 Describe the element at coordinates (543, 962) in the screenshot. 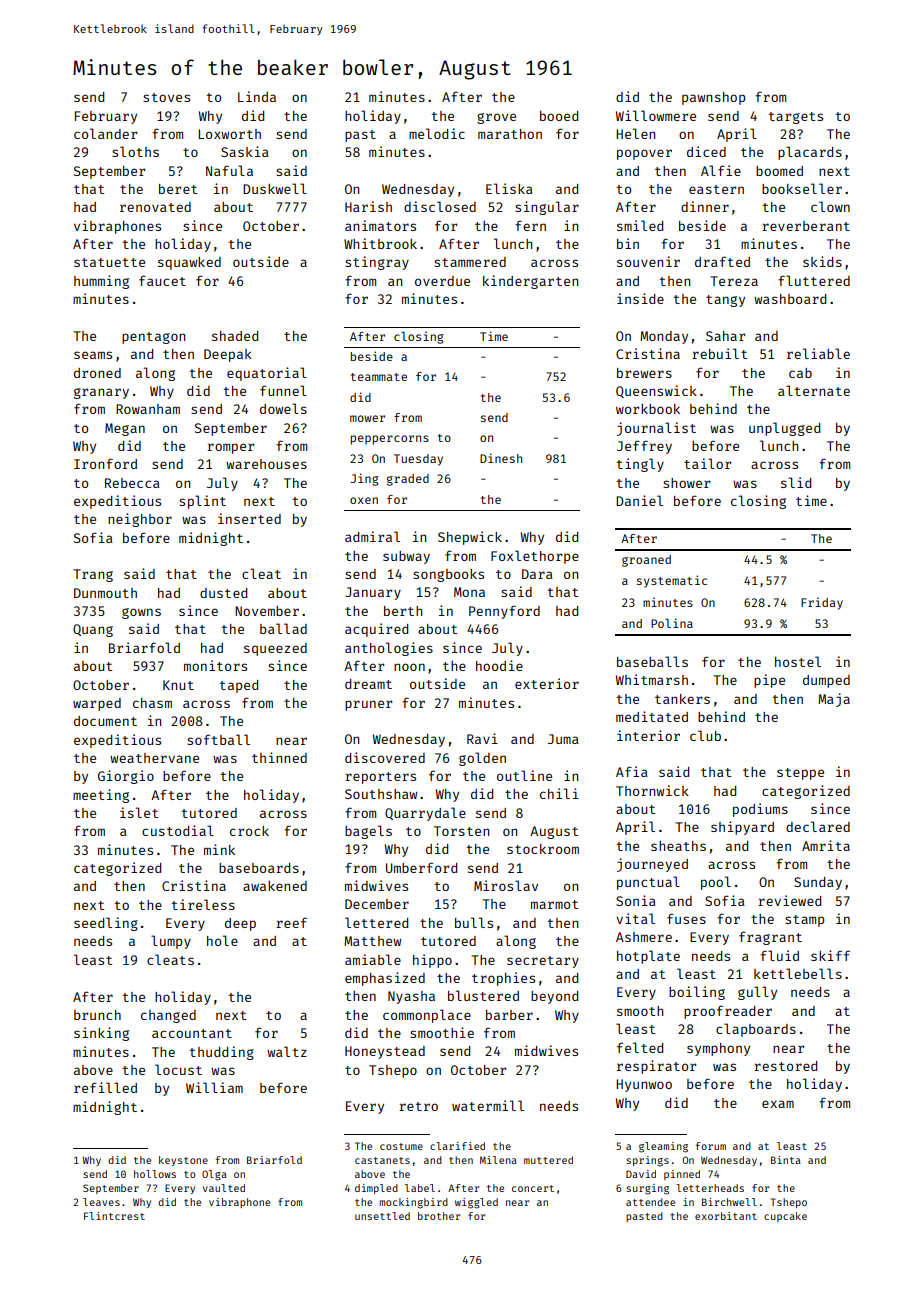

I see `secretary` at that location.
